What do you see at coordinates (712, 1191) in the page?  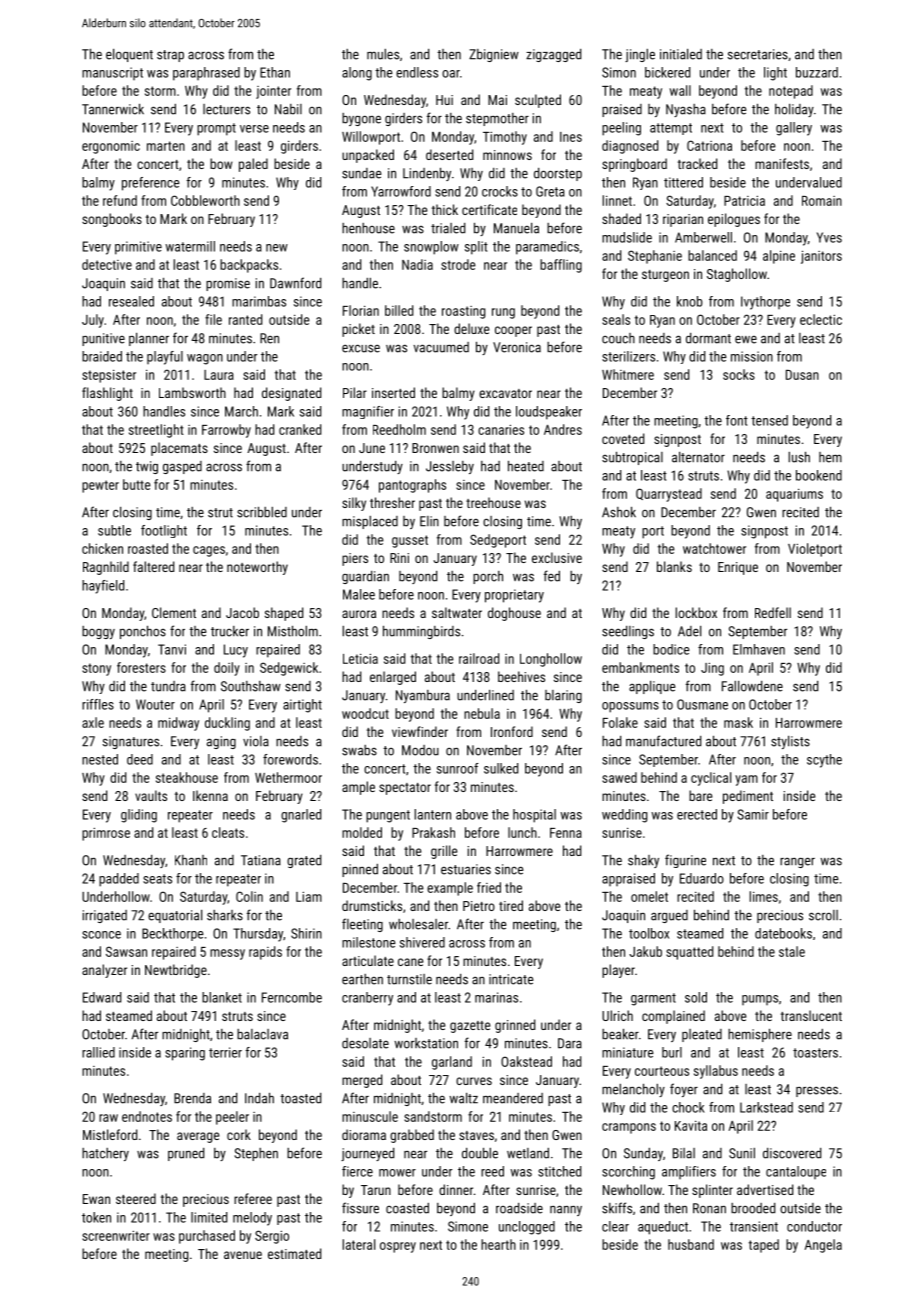 I see `splinter` at bounding box center [712, 1191].
